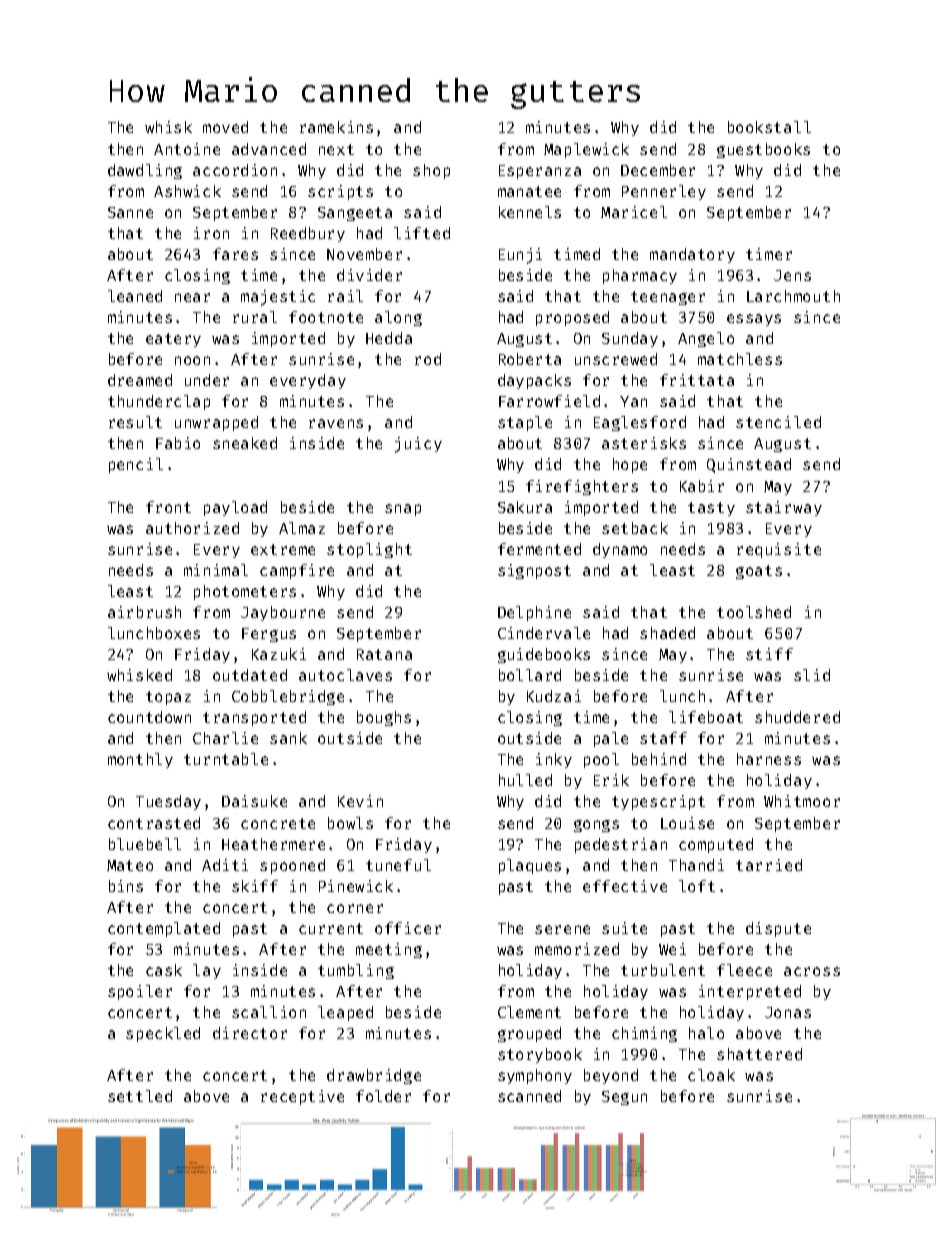  What do you see at coordinates (530, 866) in the document?
I see `plaques` at bounding box center [530, 866].
